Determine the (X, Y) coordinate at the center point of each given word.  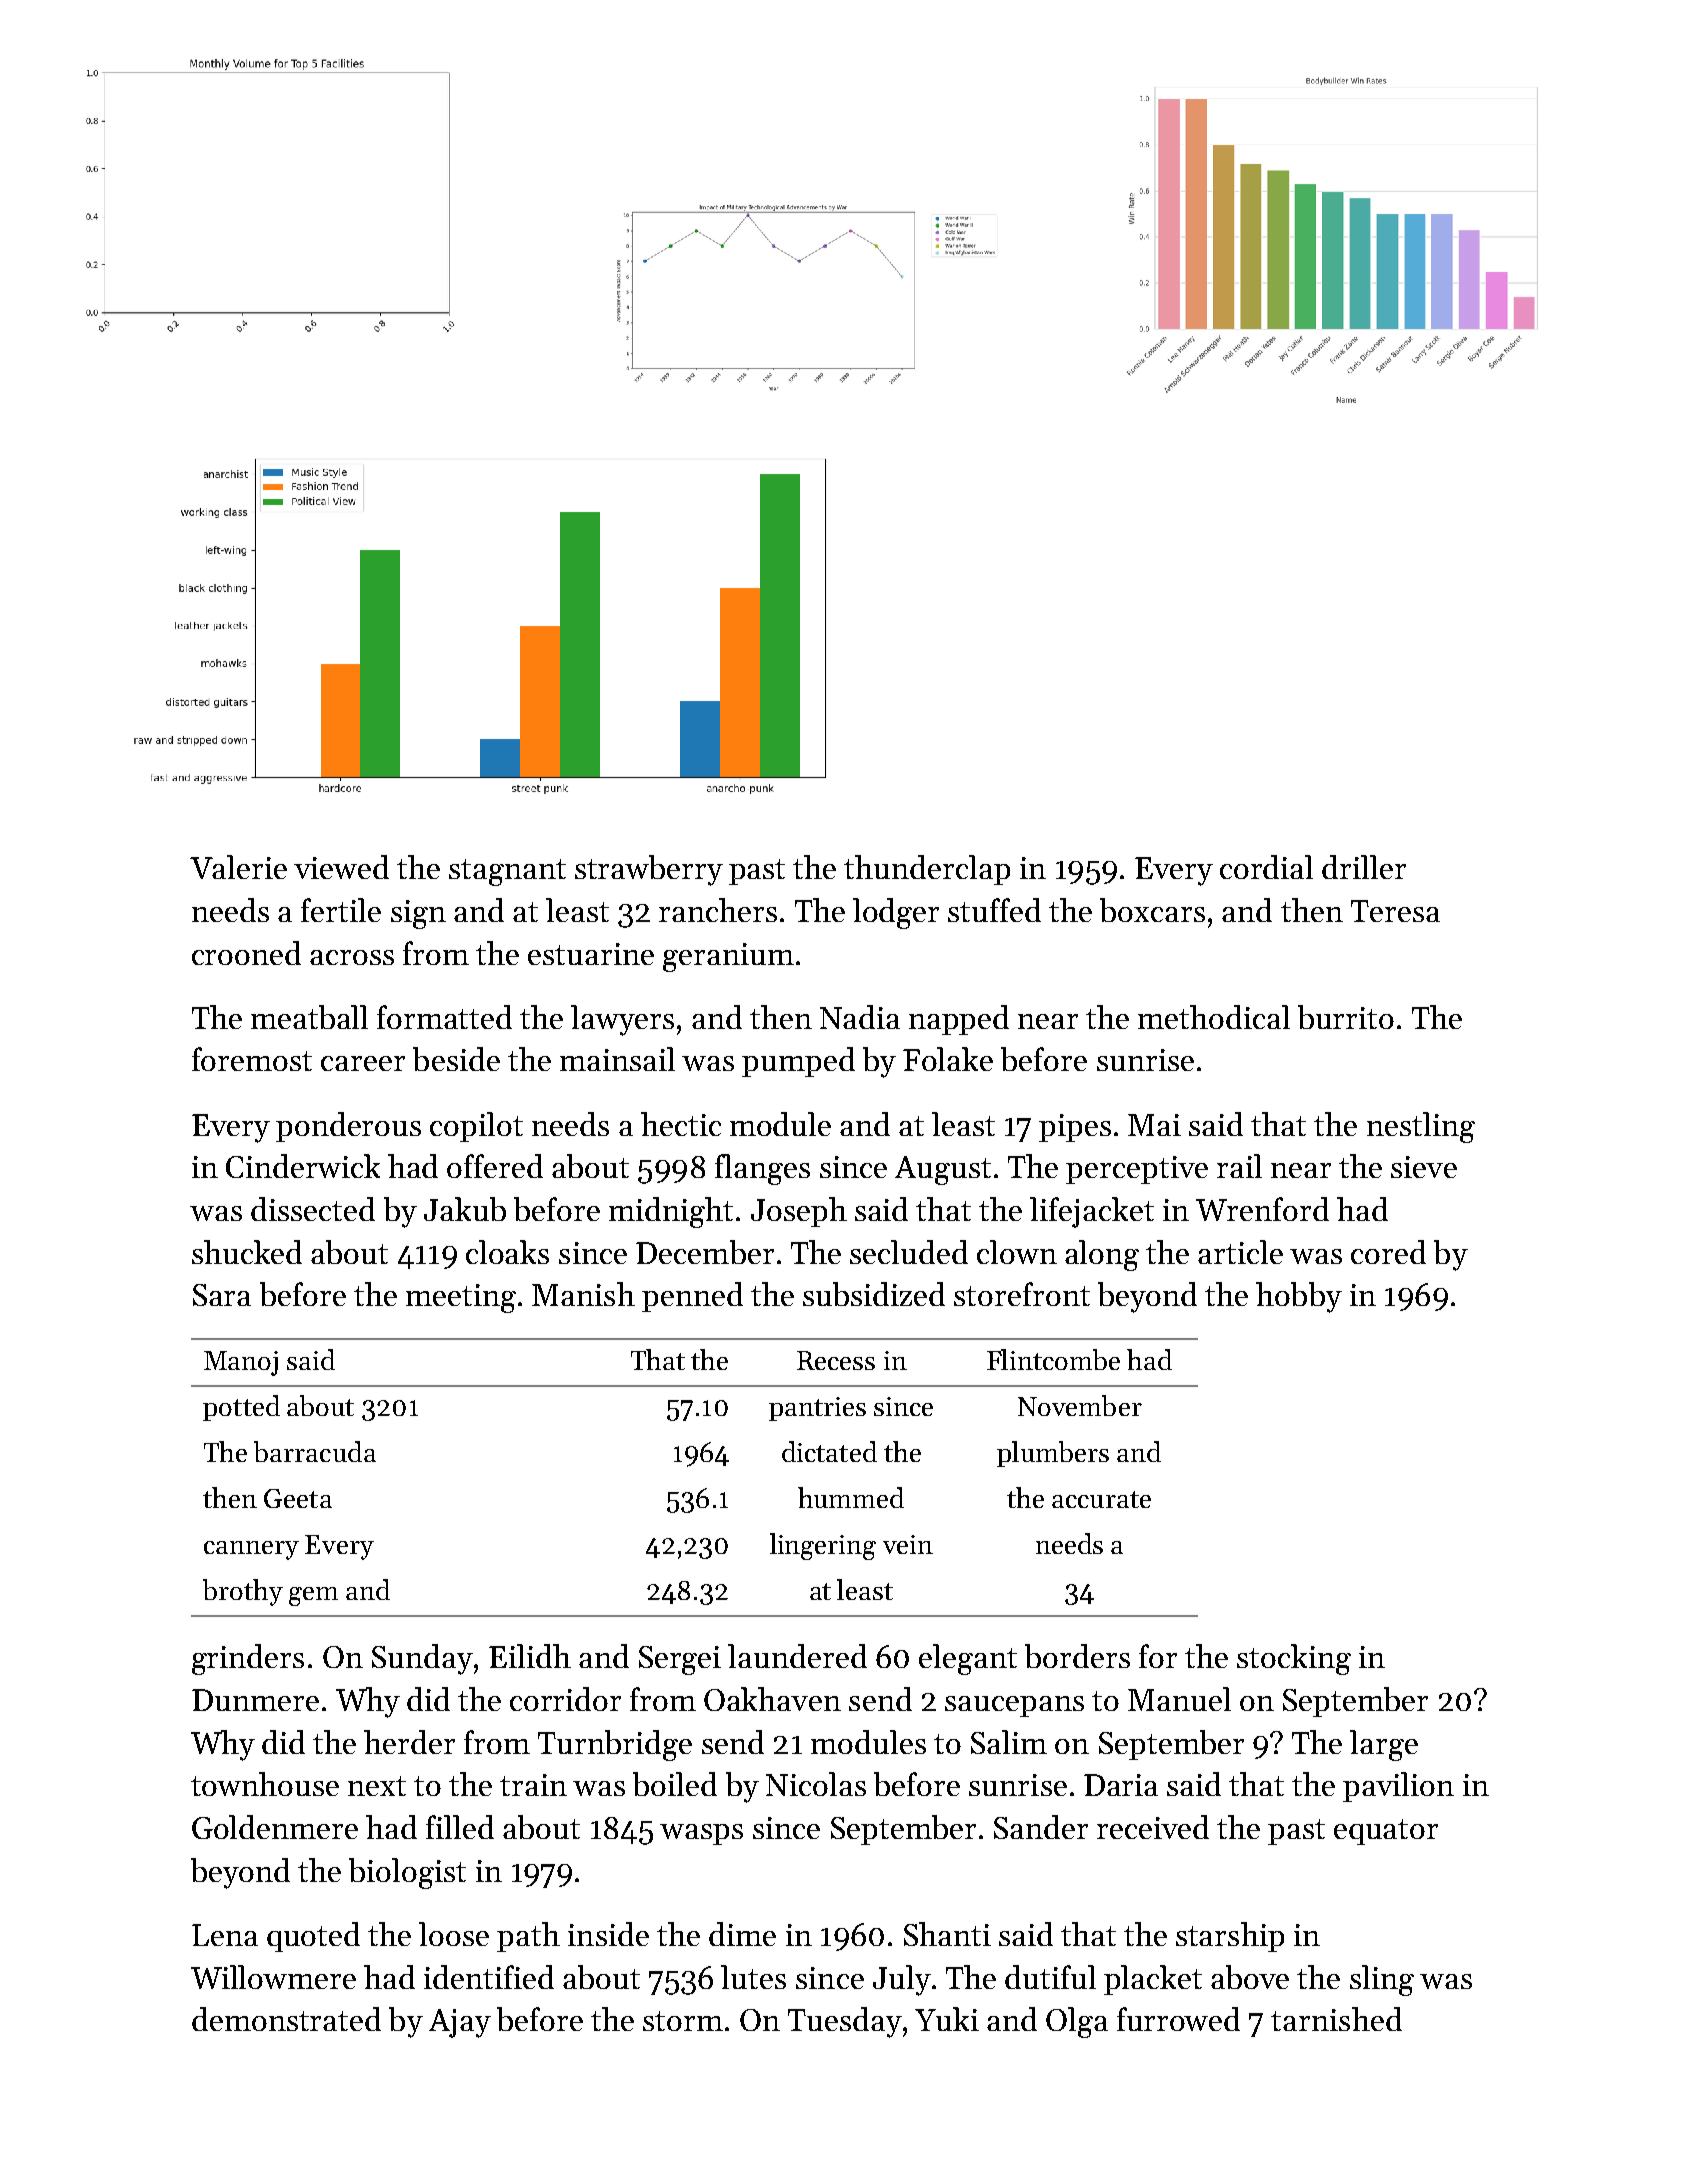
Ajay (460, 2023)
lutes (753, 1977)
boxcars (1152, 910)
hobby (1299, 1297)
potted (241, 1408)
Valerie (238, 867)
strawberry (649, 870)
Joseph (799, 1212)
